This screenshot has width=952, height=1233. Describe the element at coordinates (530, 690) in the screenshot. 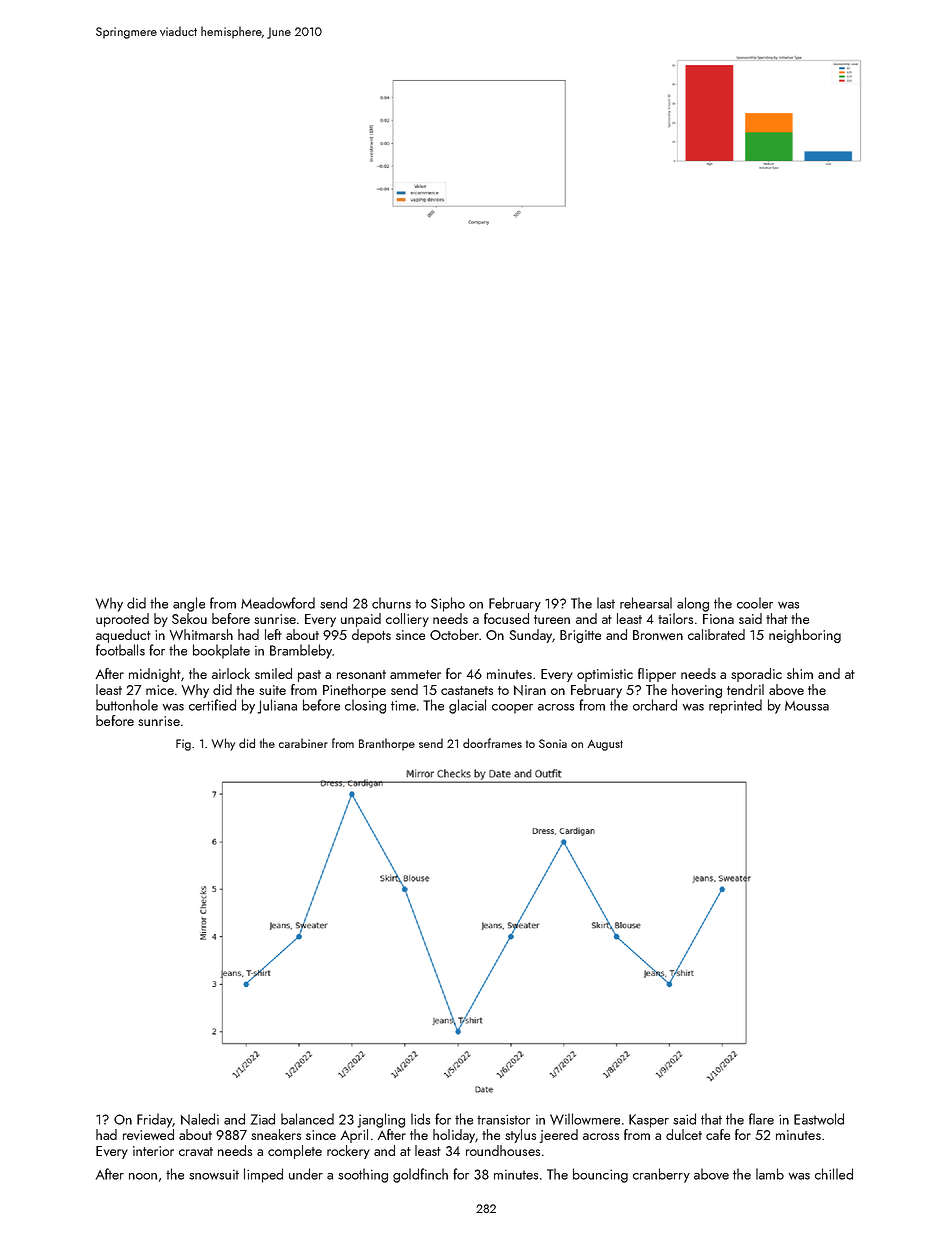

I see `Niran` at that location.
